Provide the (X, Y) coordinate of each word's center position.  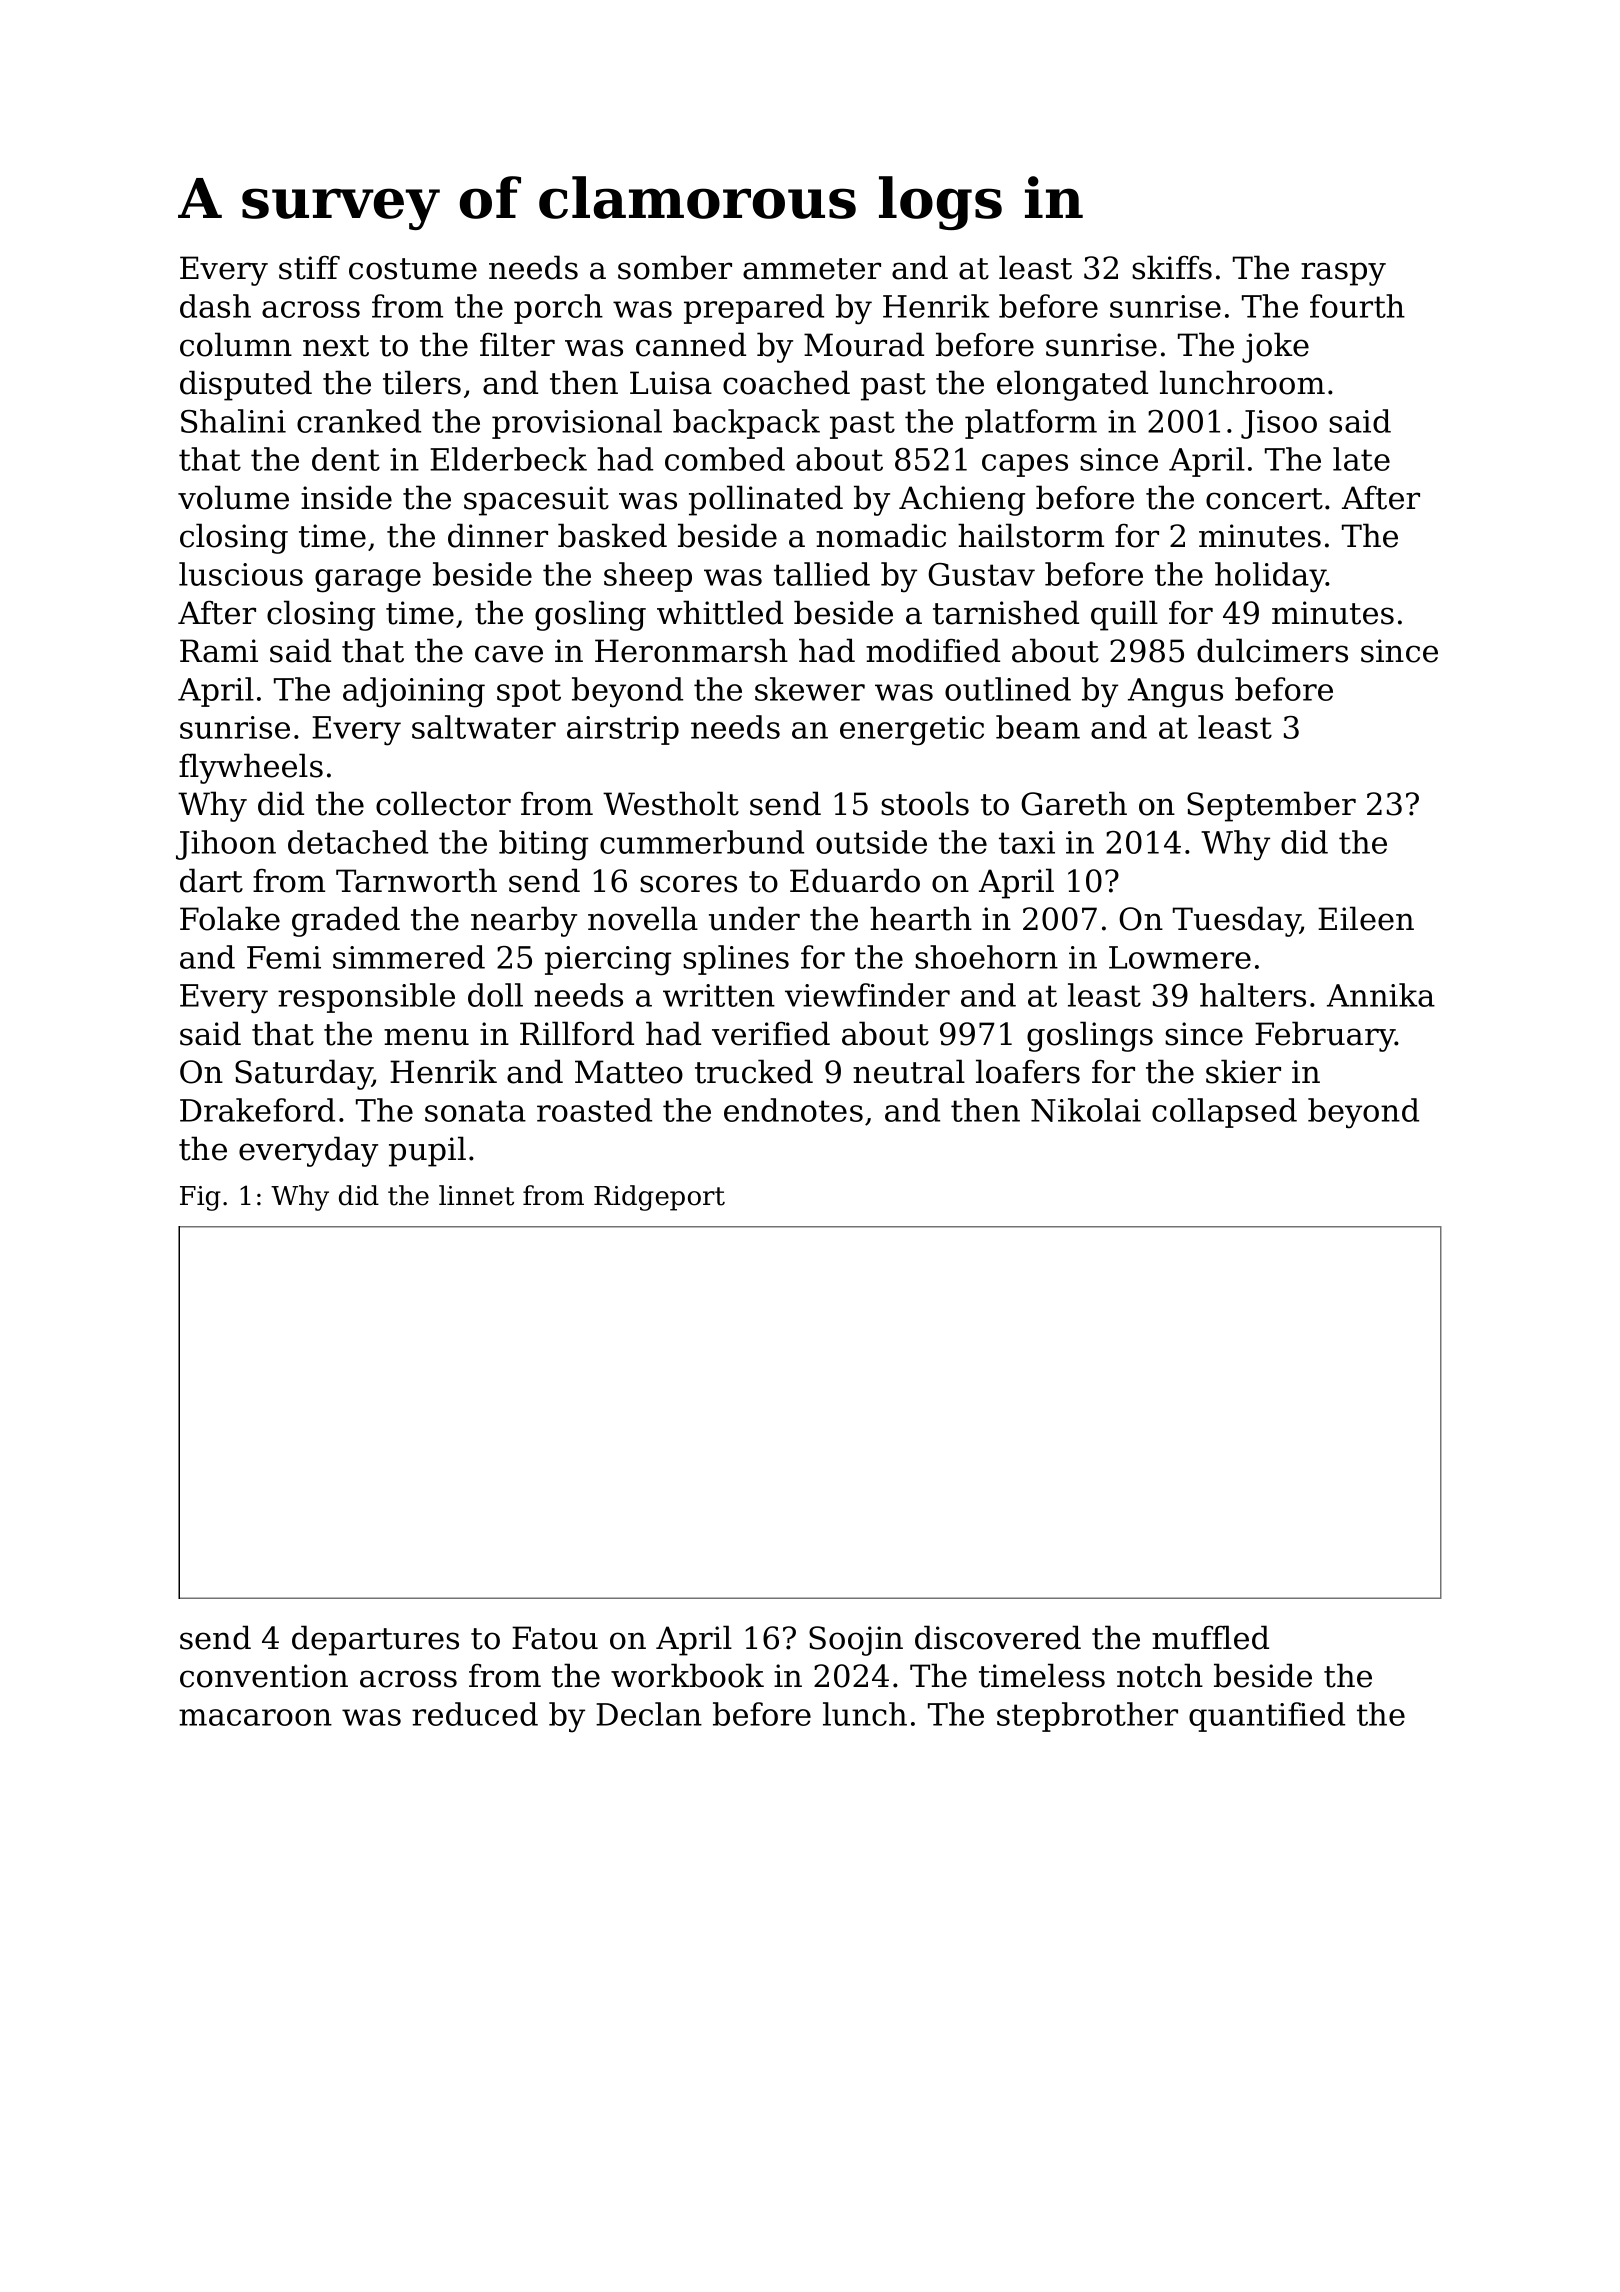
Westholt (671, 803)
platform (1031, 424)
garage (368, 581)
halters (1253, 995)
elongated (1072, 385)
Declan (649, 1714)
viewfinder (867, 995)
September (1271, 806)
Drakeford (257, 1110)
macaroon (255, 1717)
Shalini (233, 421)
